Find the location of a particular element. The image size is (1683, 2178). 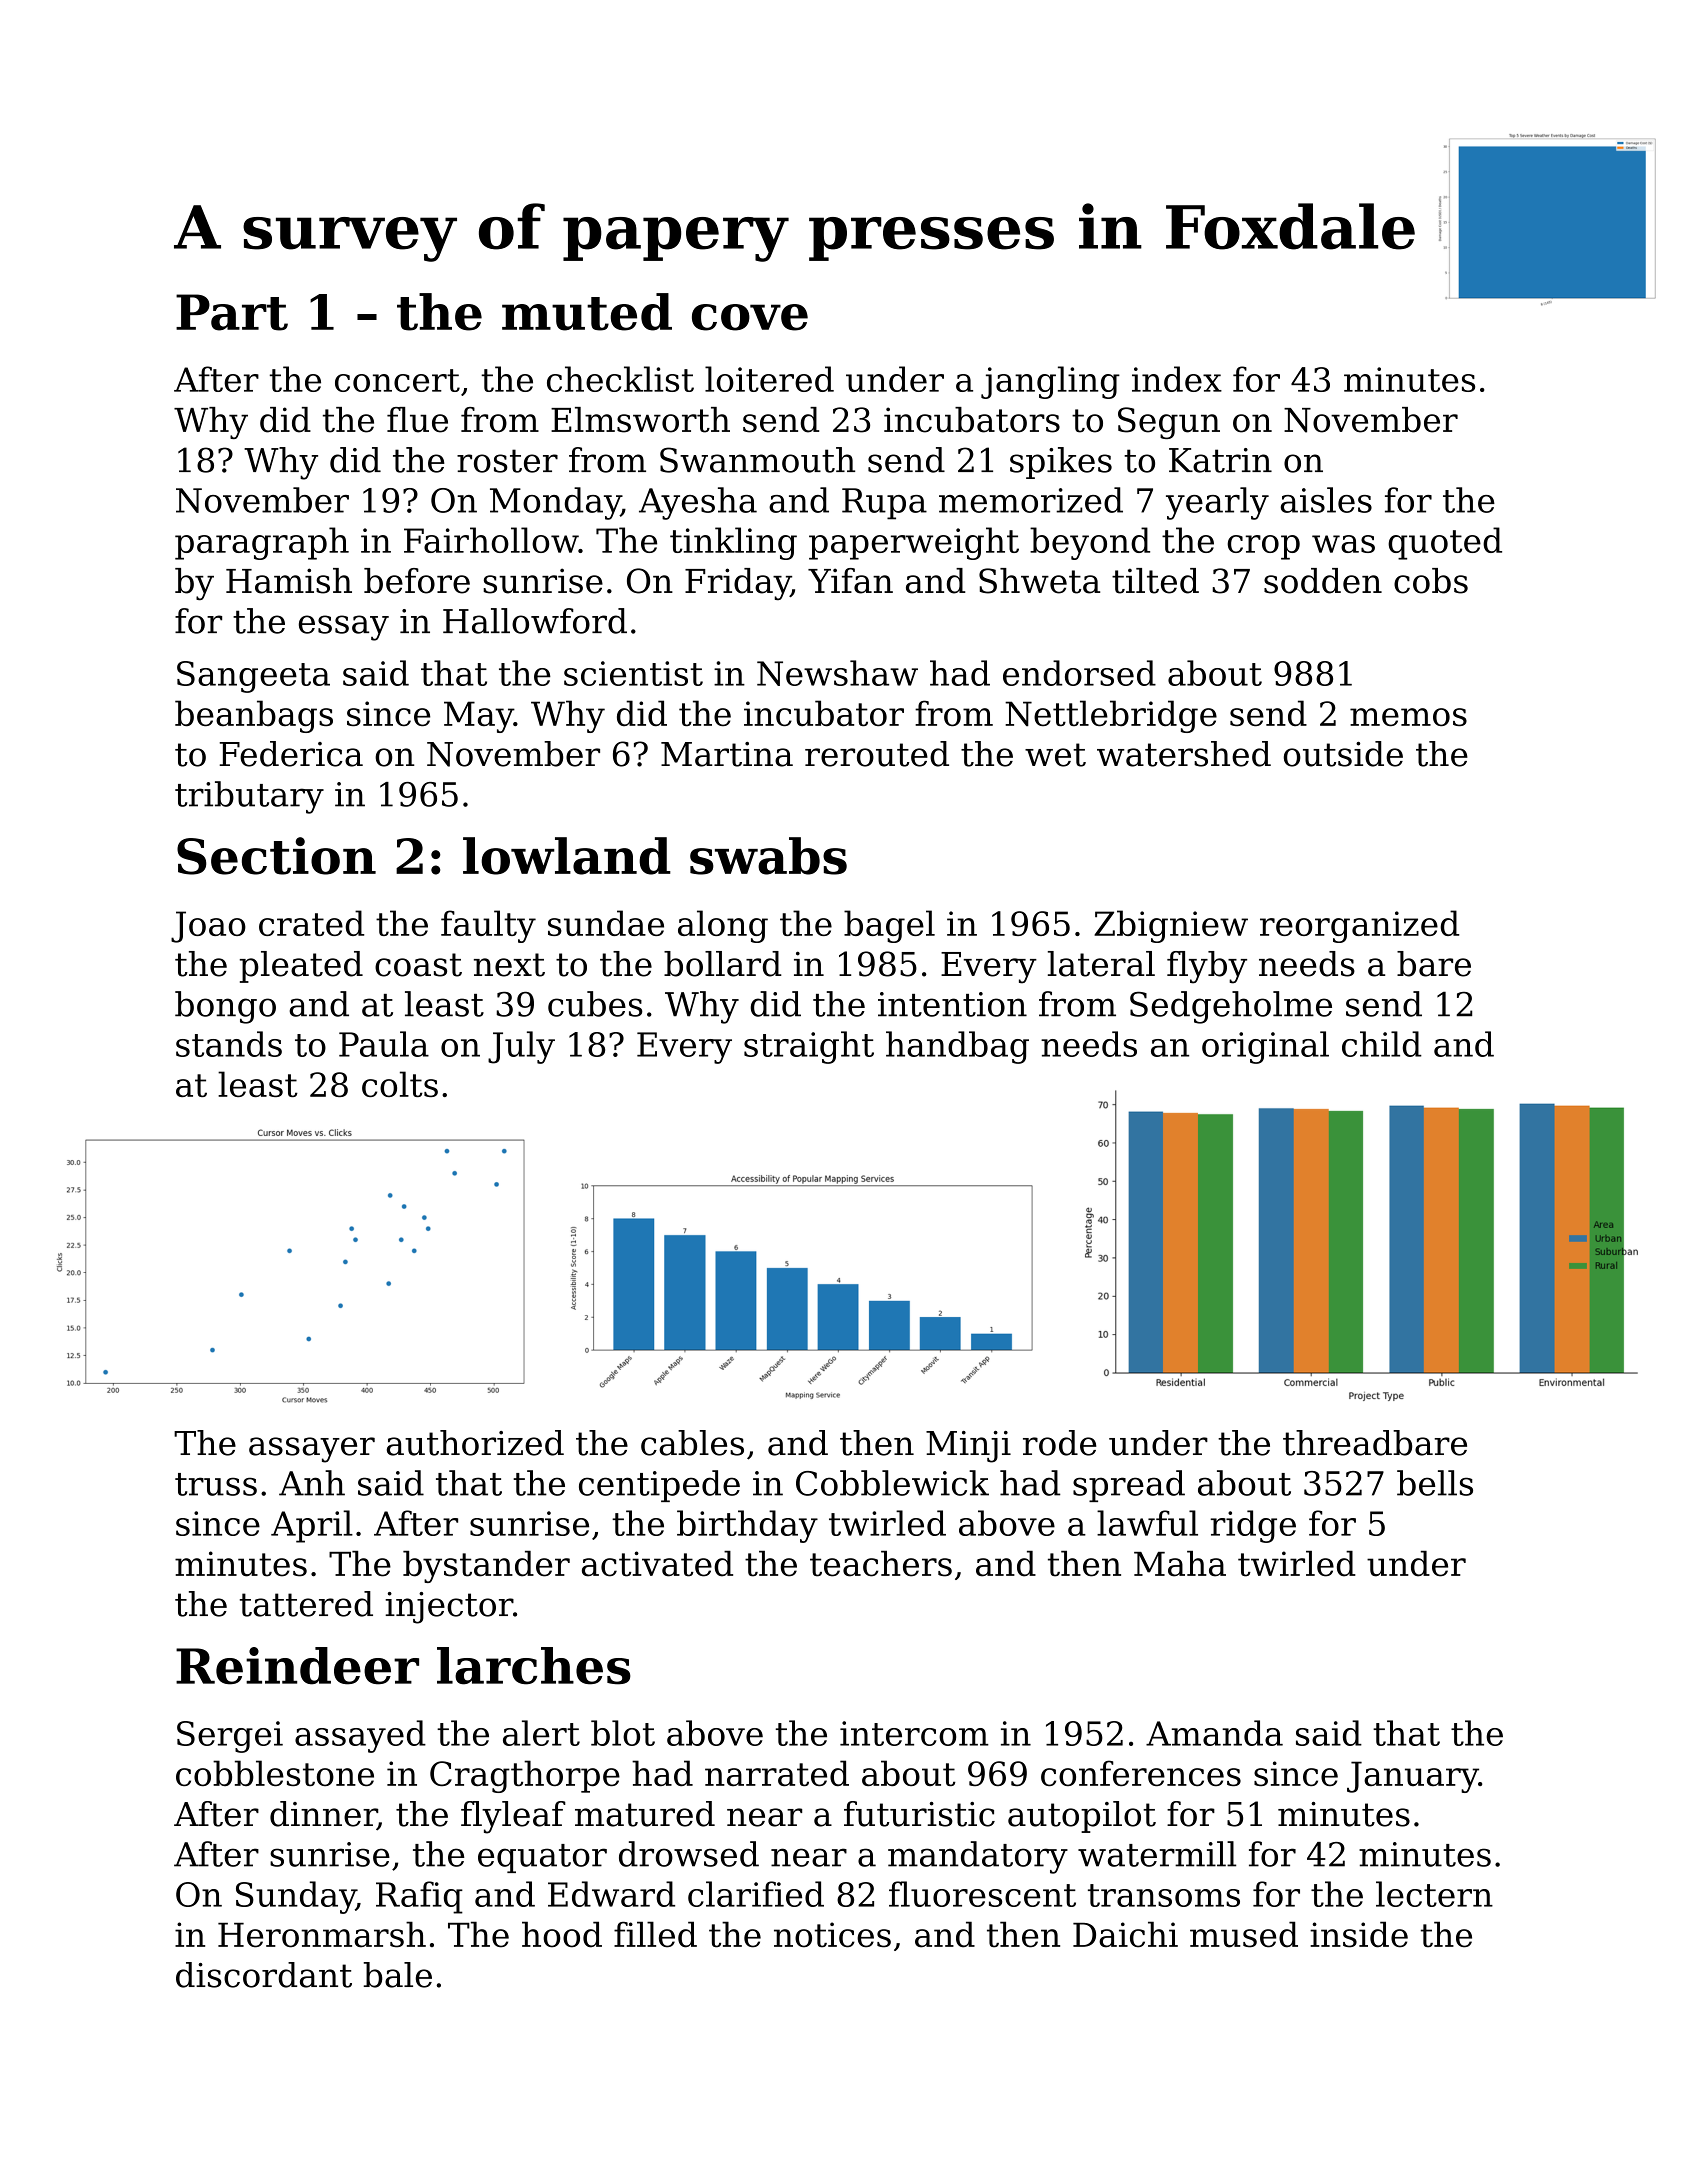

handbag is located at coordinates (957, 1047).
